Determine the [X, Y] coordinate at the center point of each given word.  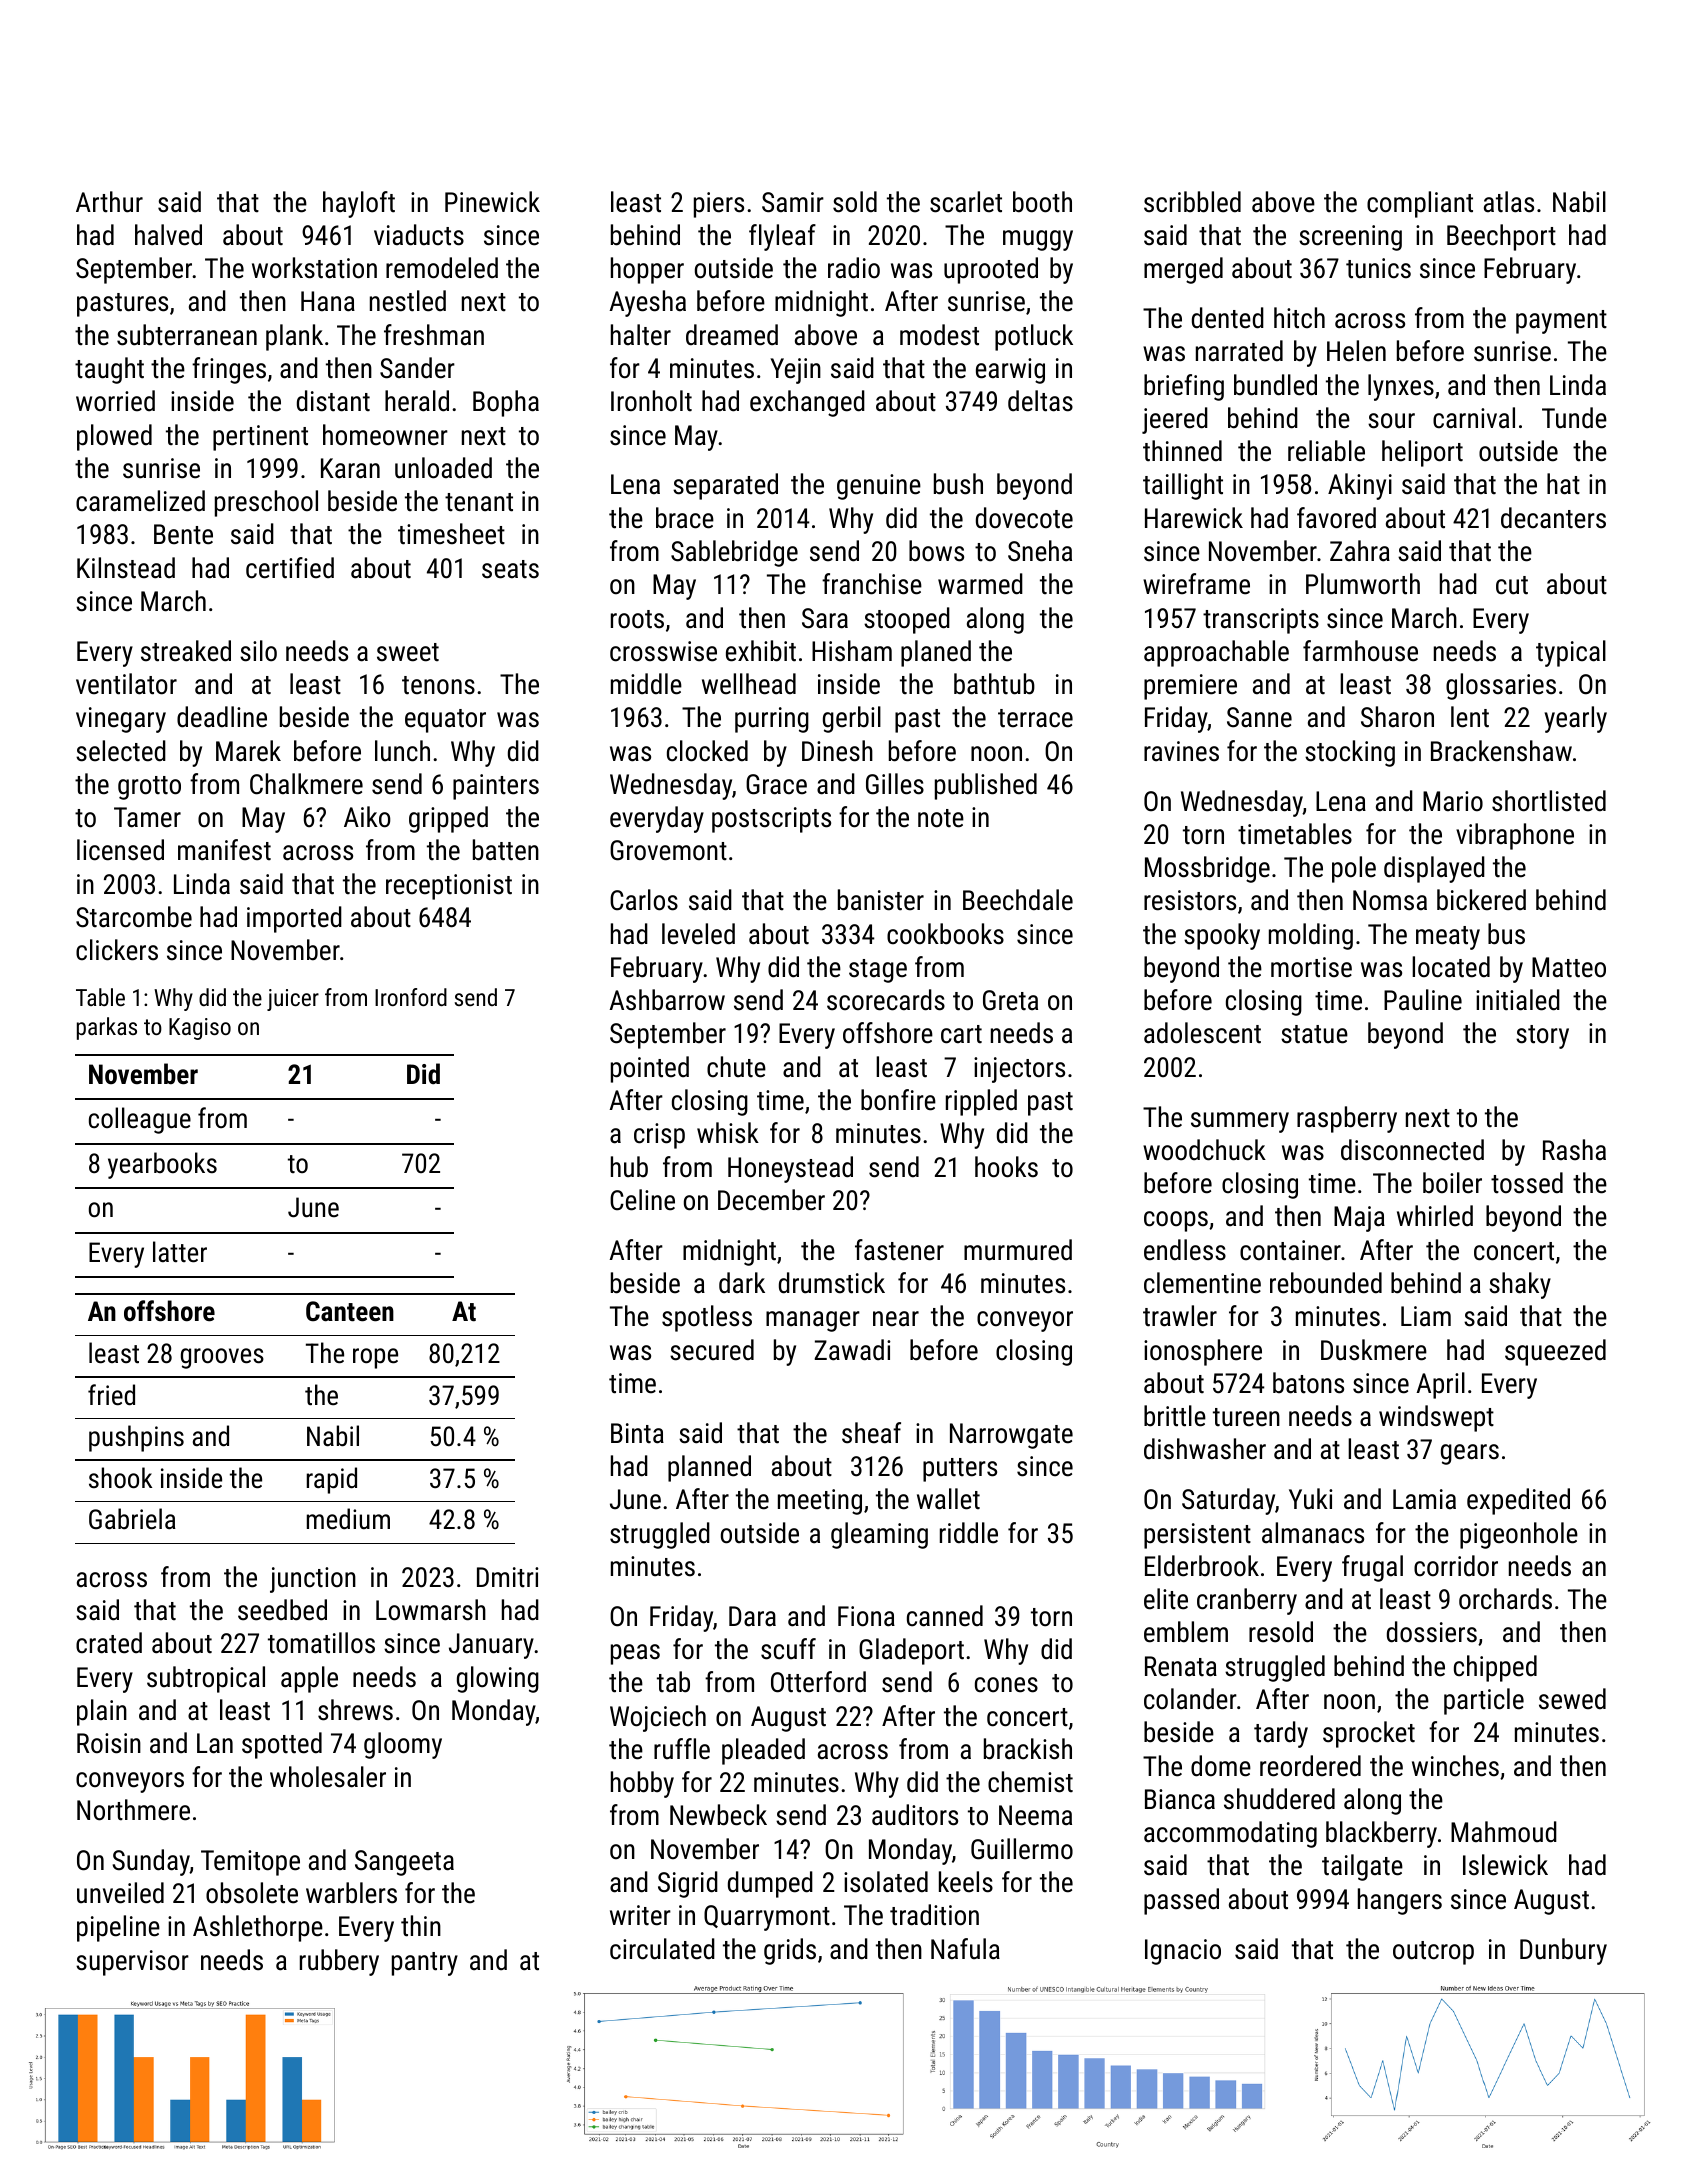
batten [506, 850]
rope [375, 1358]
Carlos [644, 900]
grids [790, 1951]
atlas [1509, 202]
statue [1314, 1034]
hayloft [359, 204]
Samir [793, 202]
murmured [1018, 1250]
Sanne [1259, 717]
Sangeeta [404, 1863]
